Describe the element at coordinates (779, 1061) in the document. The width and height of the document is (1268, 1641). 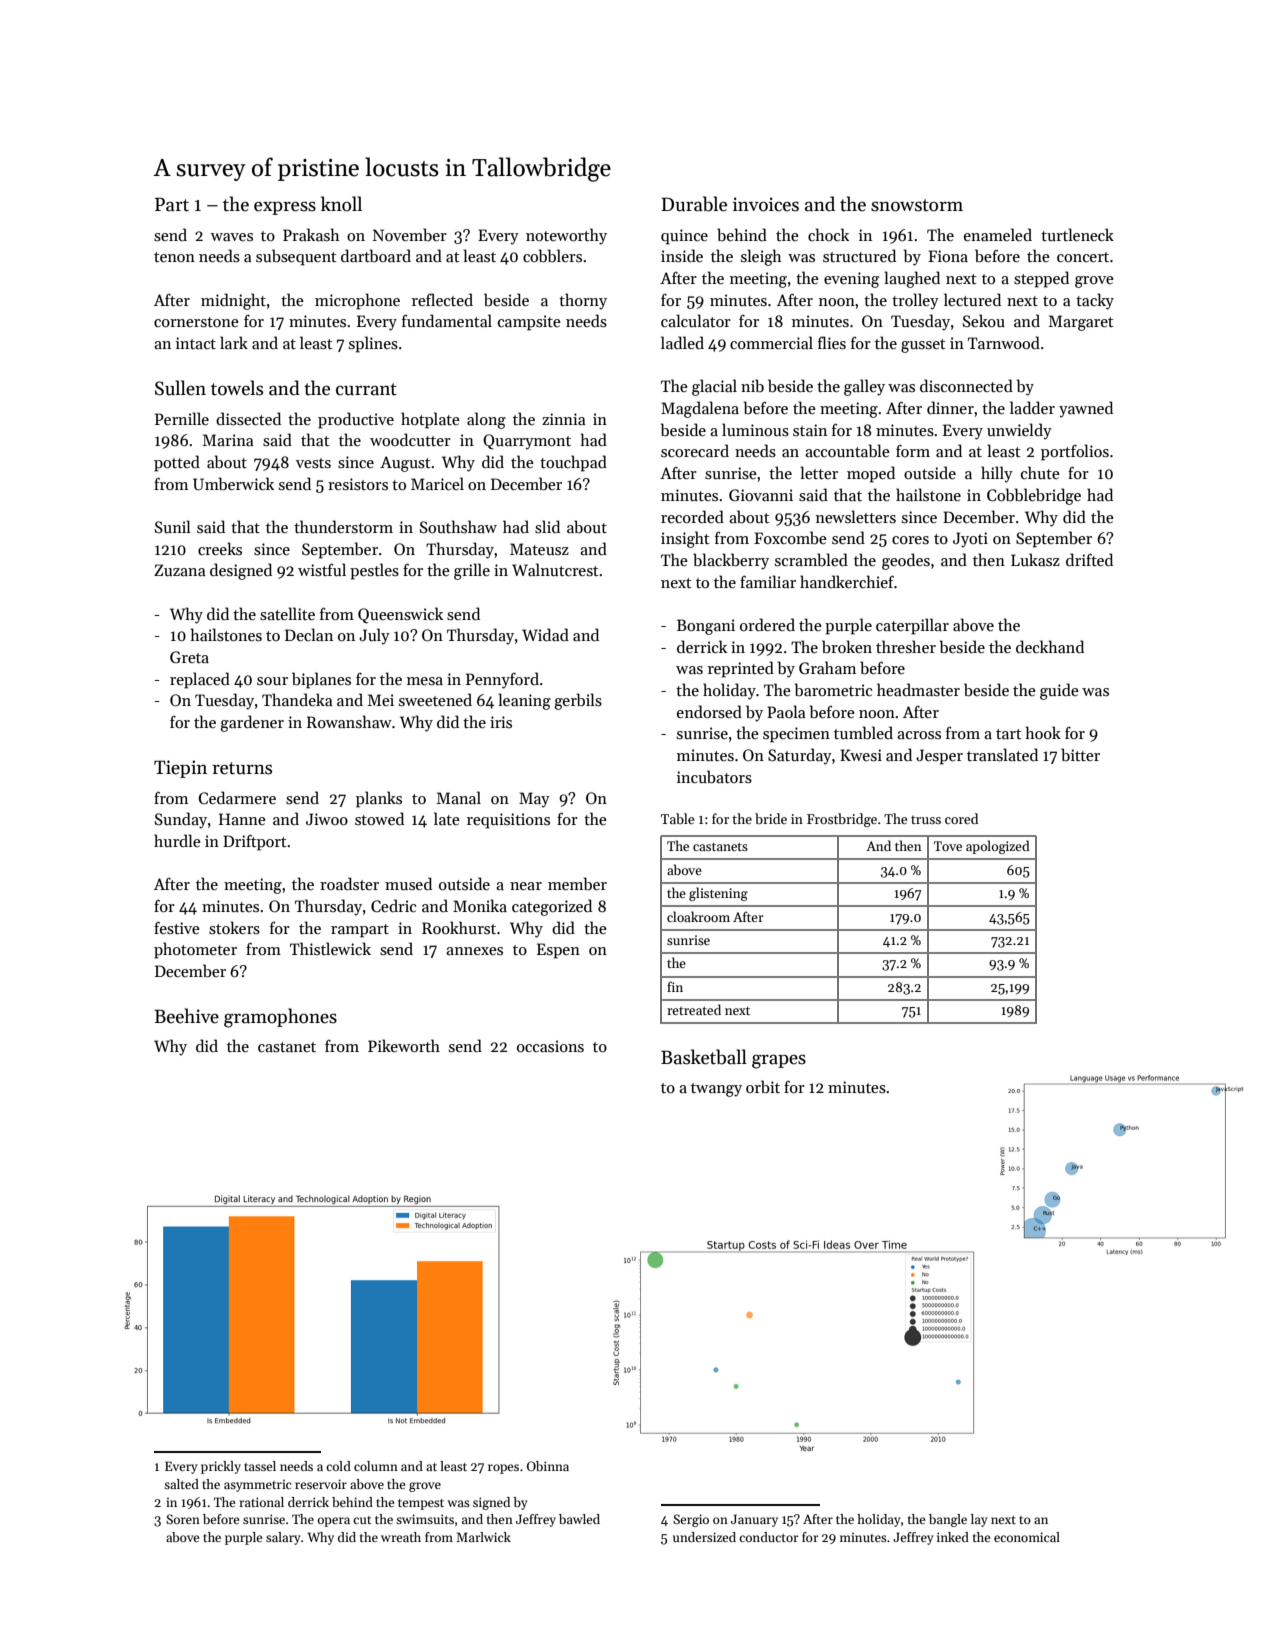
I see `grapes` at that location.
